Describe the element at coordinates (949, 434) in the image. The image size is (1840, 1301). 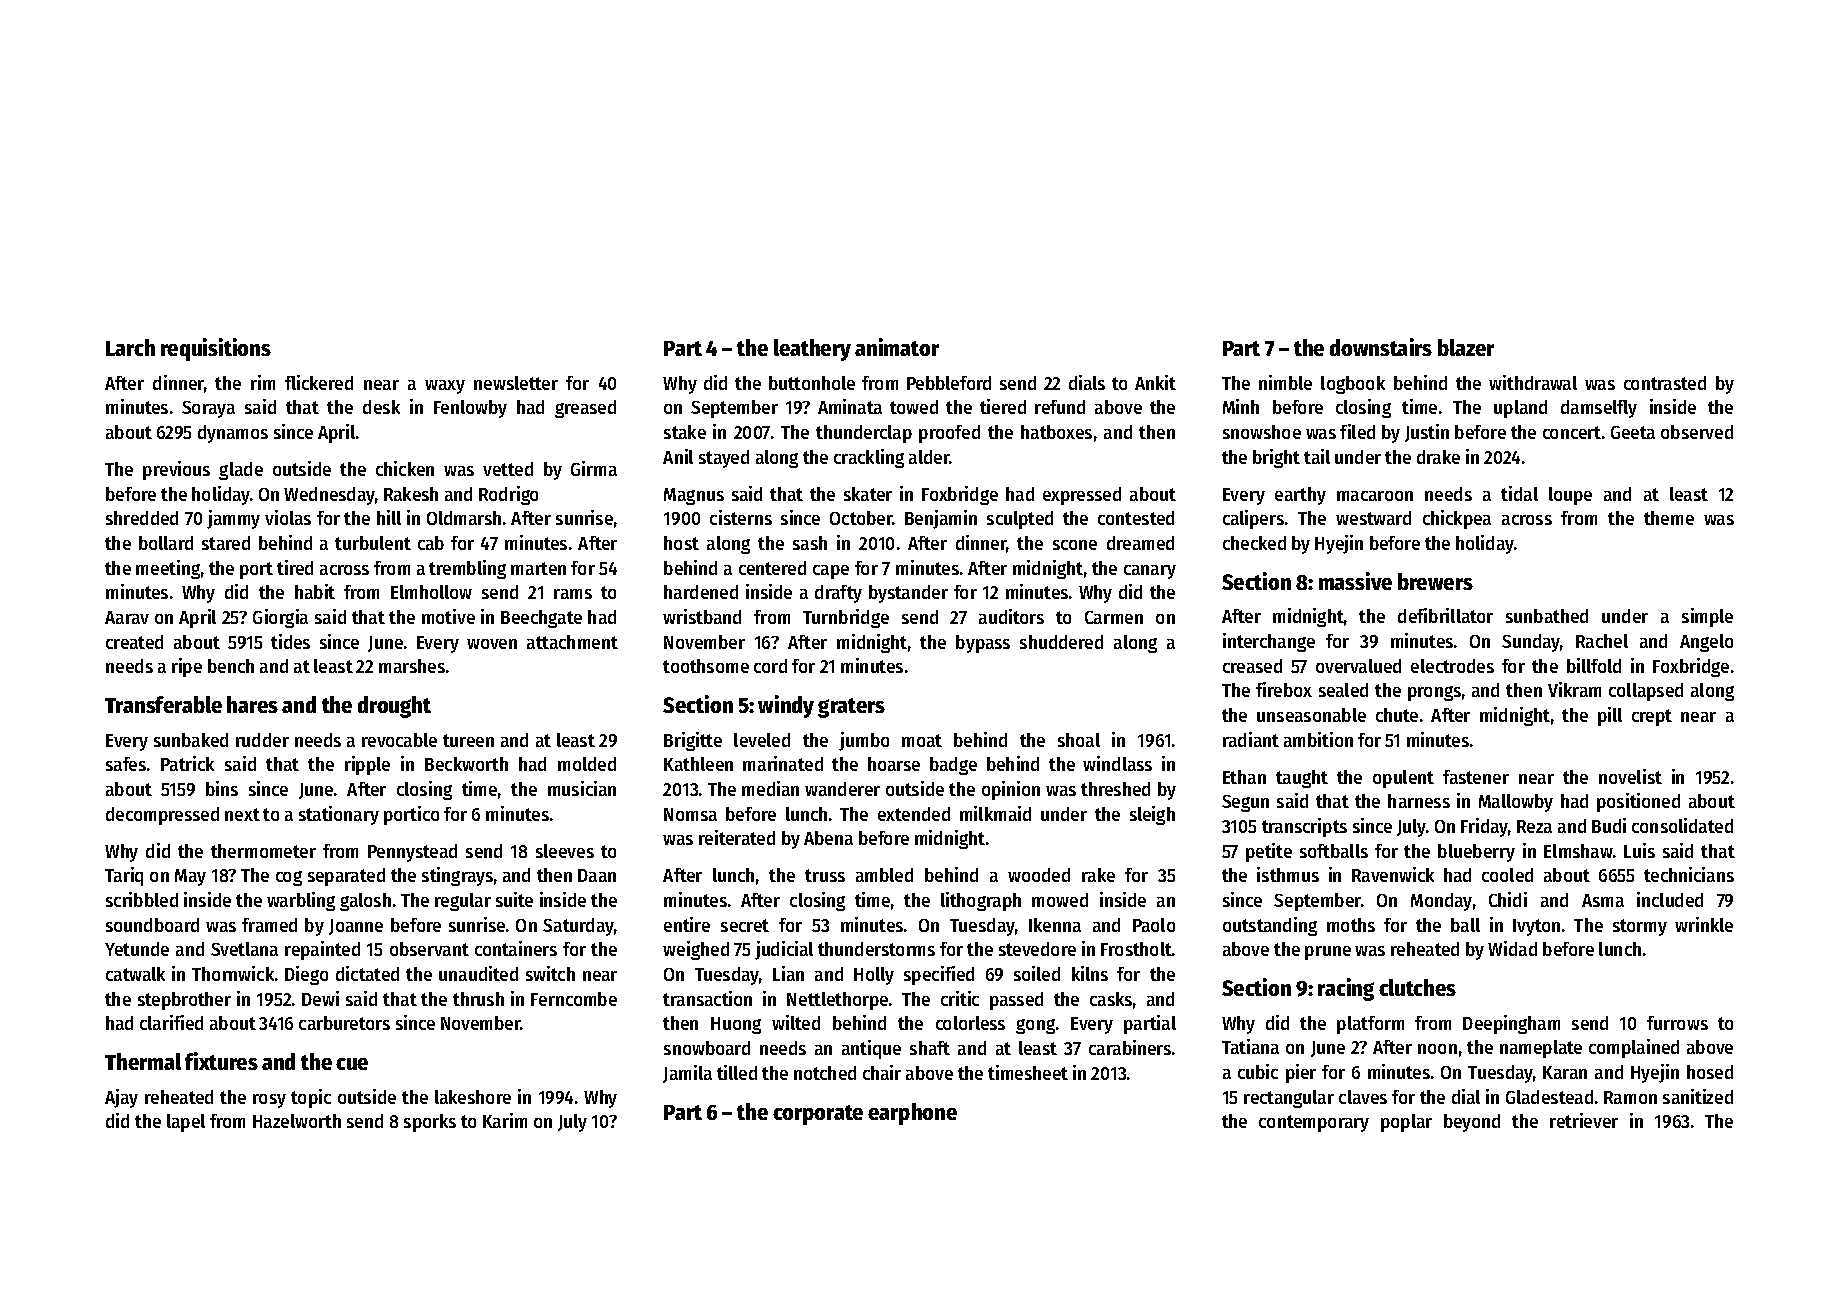
I see `proofed` at that location.
